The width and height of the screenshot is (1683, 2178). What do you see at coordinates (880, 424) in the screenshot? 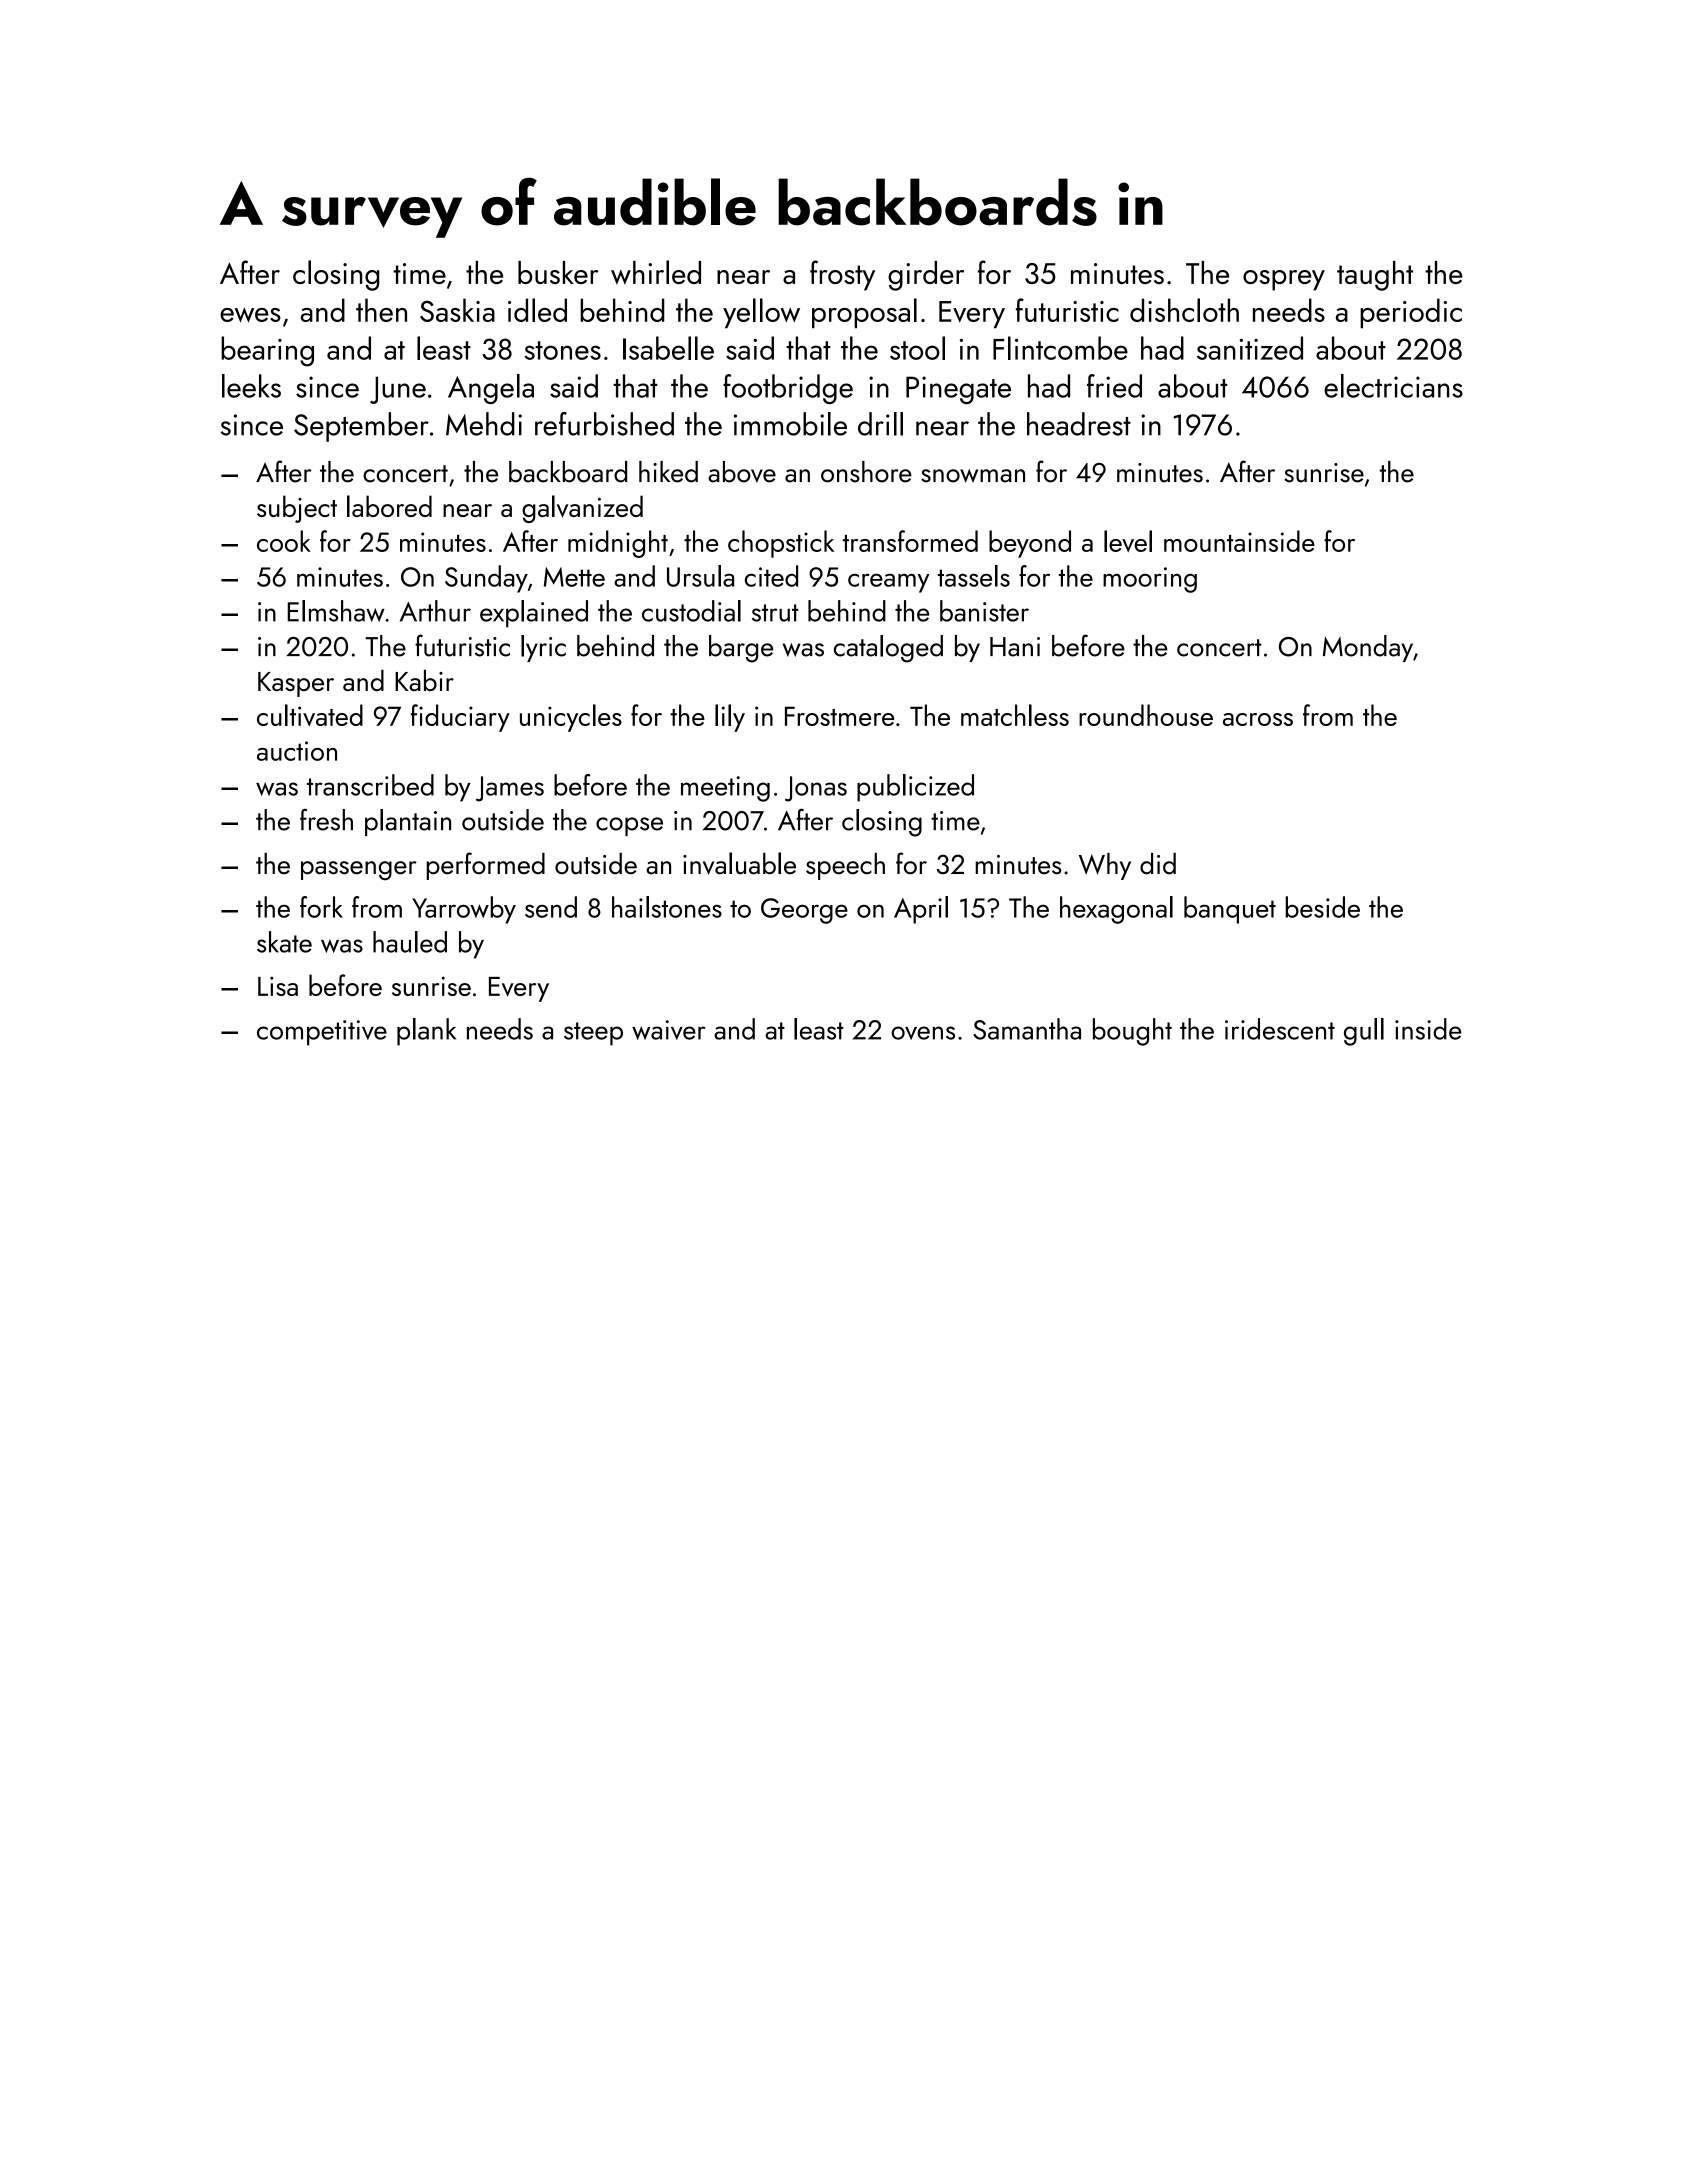
I see `drill` at bounding box center [880, 424].
